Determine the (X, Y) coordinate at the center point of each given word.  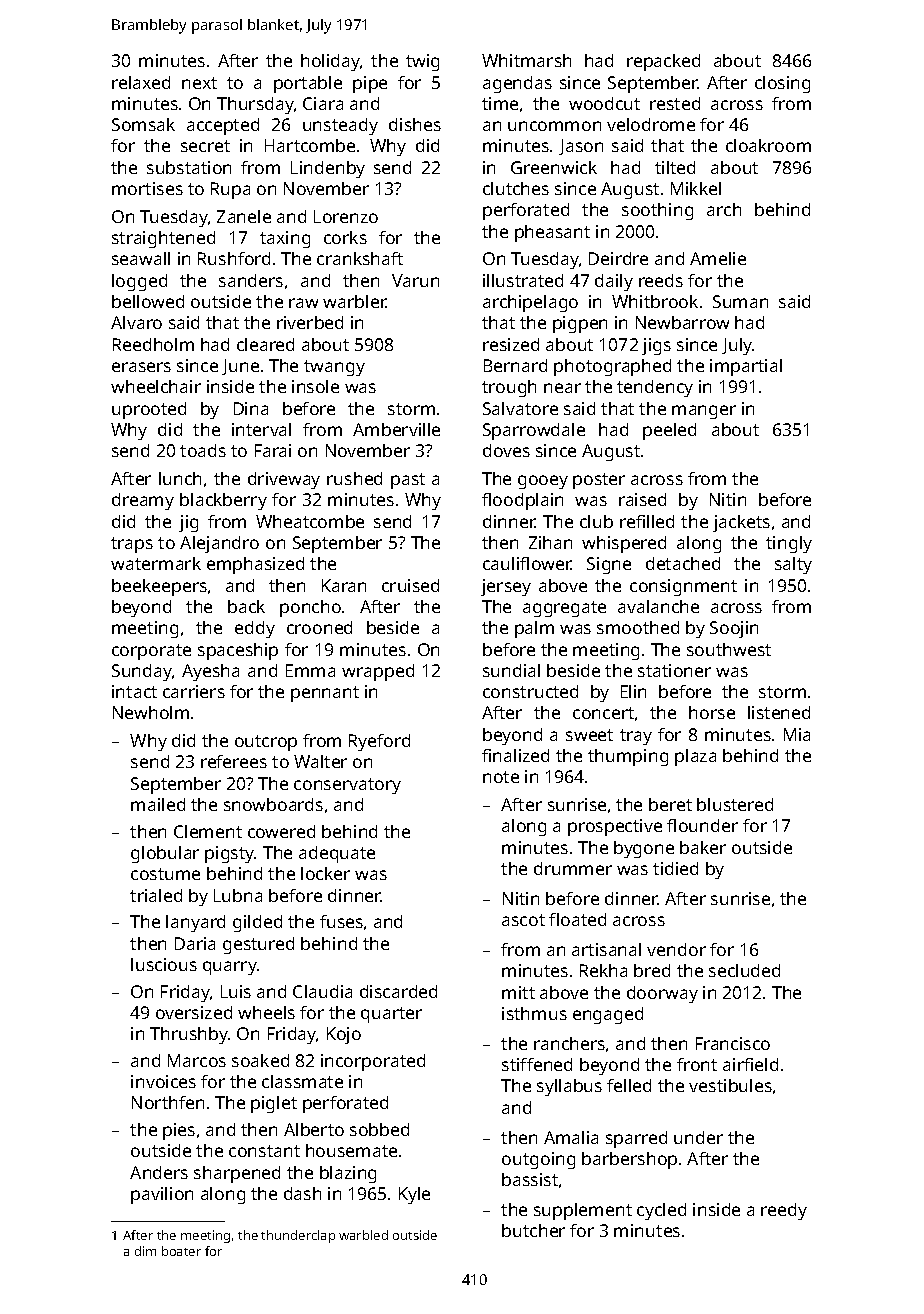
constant (264, 1151)
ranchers (569, 1043)
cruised (410, 585)
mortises (147, 188)
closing (782, 84)
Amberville (396, 429)
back (246, 606)
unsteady (340, 126)
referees (234, 761)
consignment (683, 587)
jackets (741, 523)
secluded (744, 970)
